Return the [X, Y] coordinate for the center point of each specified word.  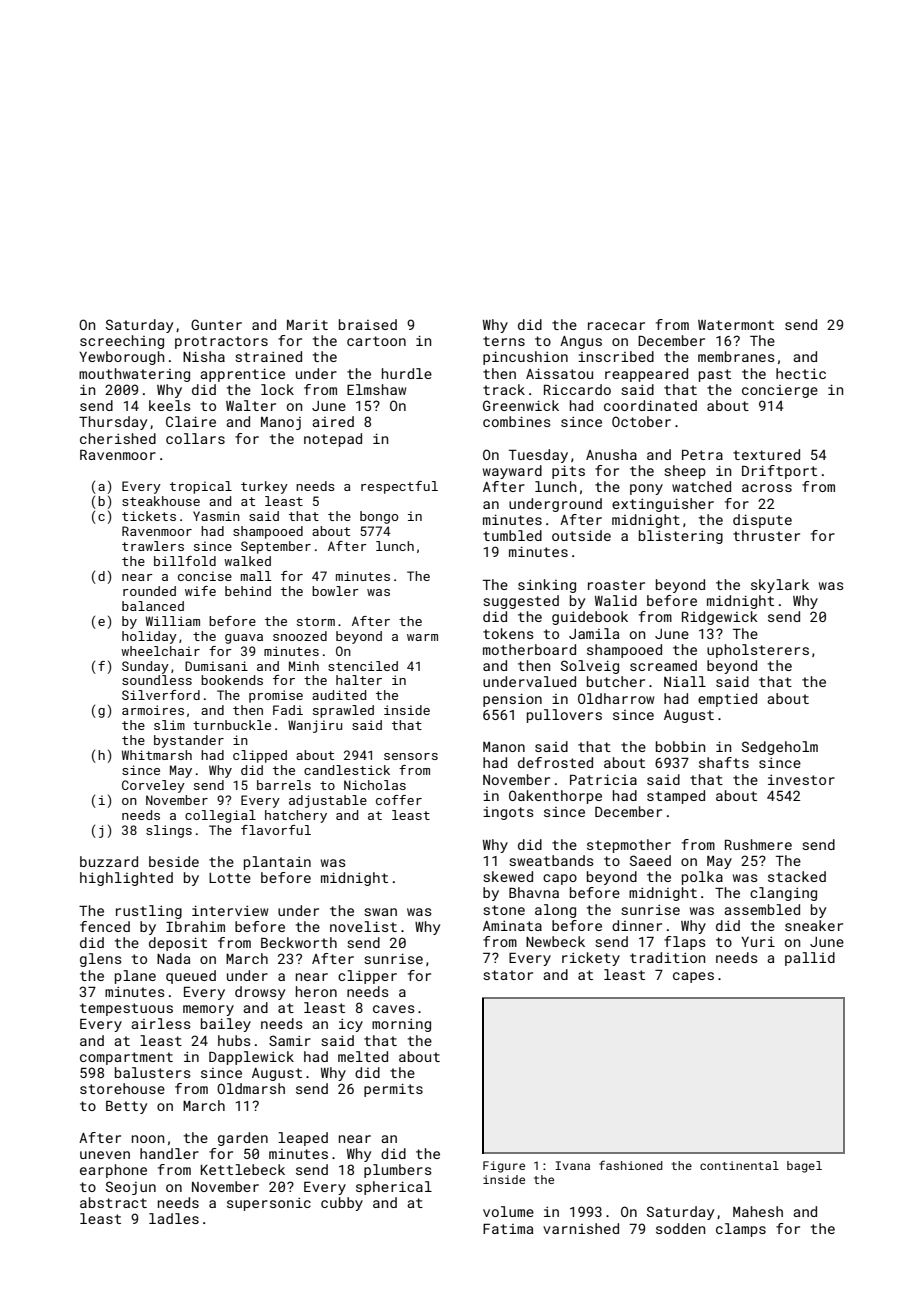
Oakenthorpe [555, 797]
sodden [680, 1228]
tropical [201, 487]
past [715, 375]
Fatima [508, 1229]
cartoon [376, 341]
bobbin [680, 746]
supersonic [269, 1204]
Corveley [153, 786]
